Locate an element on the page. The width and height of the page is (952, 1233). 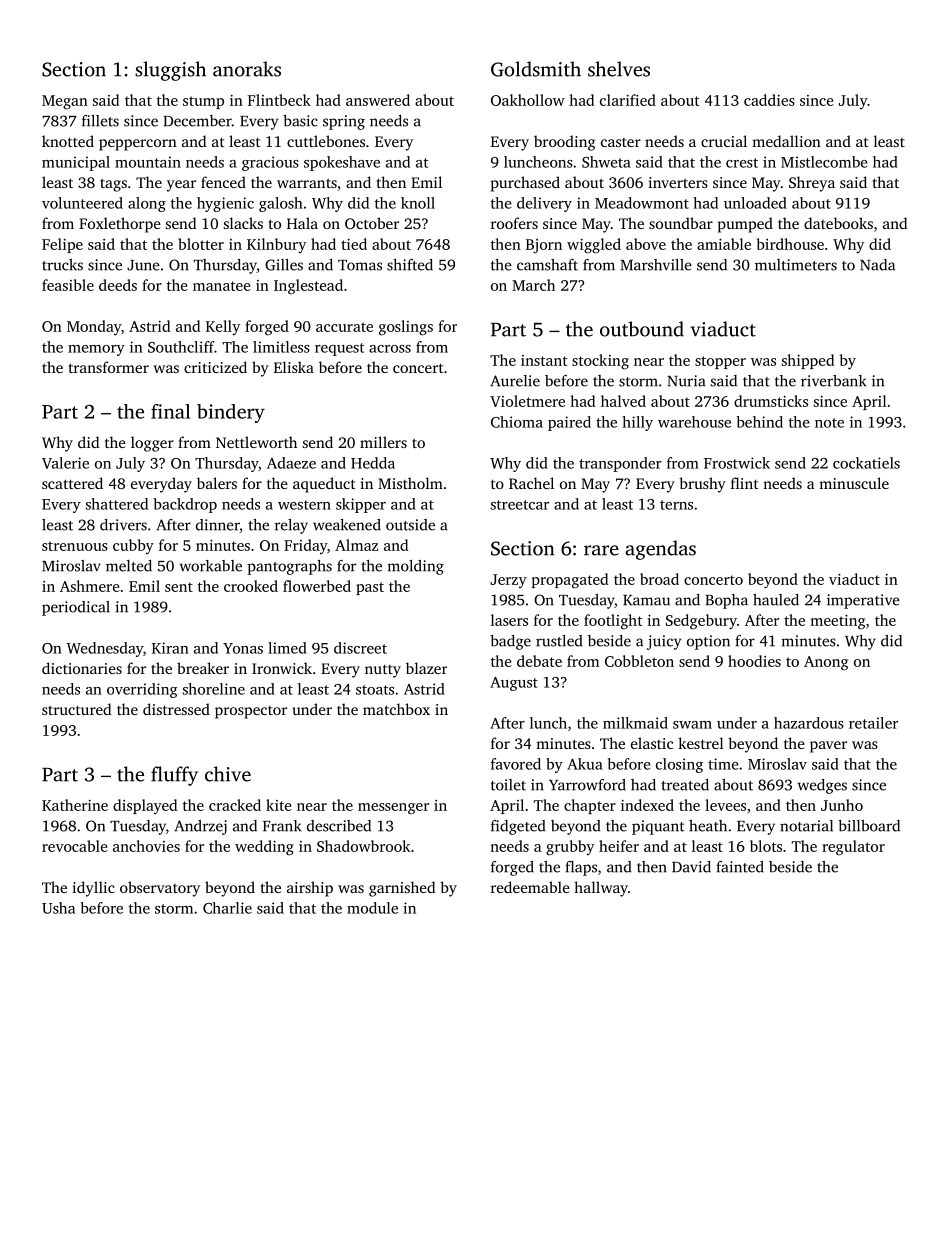
knotted is located at coordinates (68, 141).
